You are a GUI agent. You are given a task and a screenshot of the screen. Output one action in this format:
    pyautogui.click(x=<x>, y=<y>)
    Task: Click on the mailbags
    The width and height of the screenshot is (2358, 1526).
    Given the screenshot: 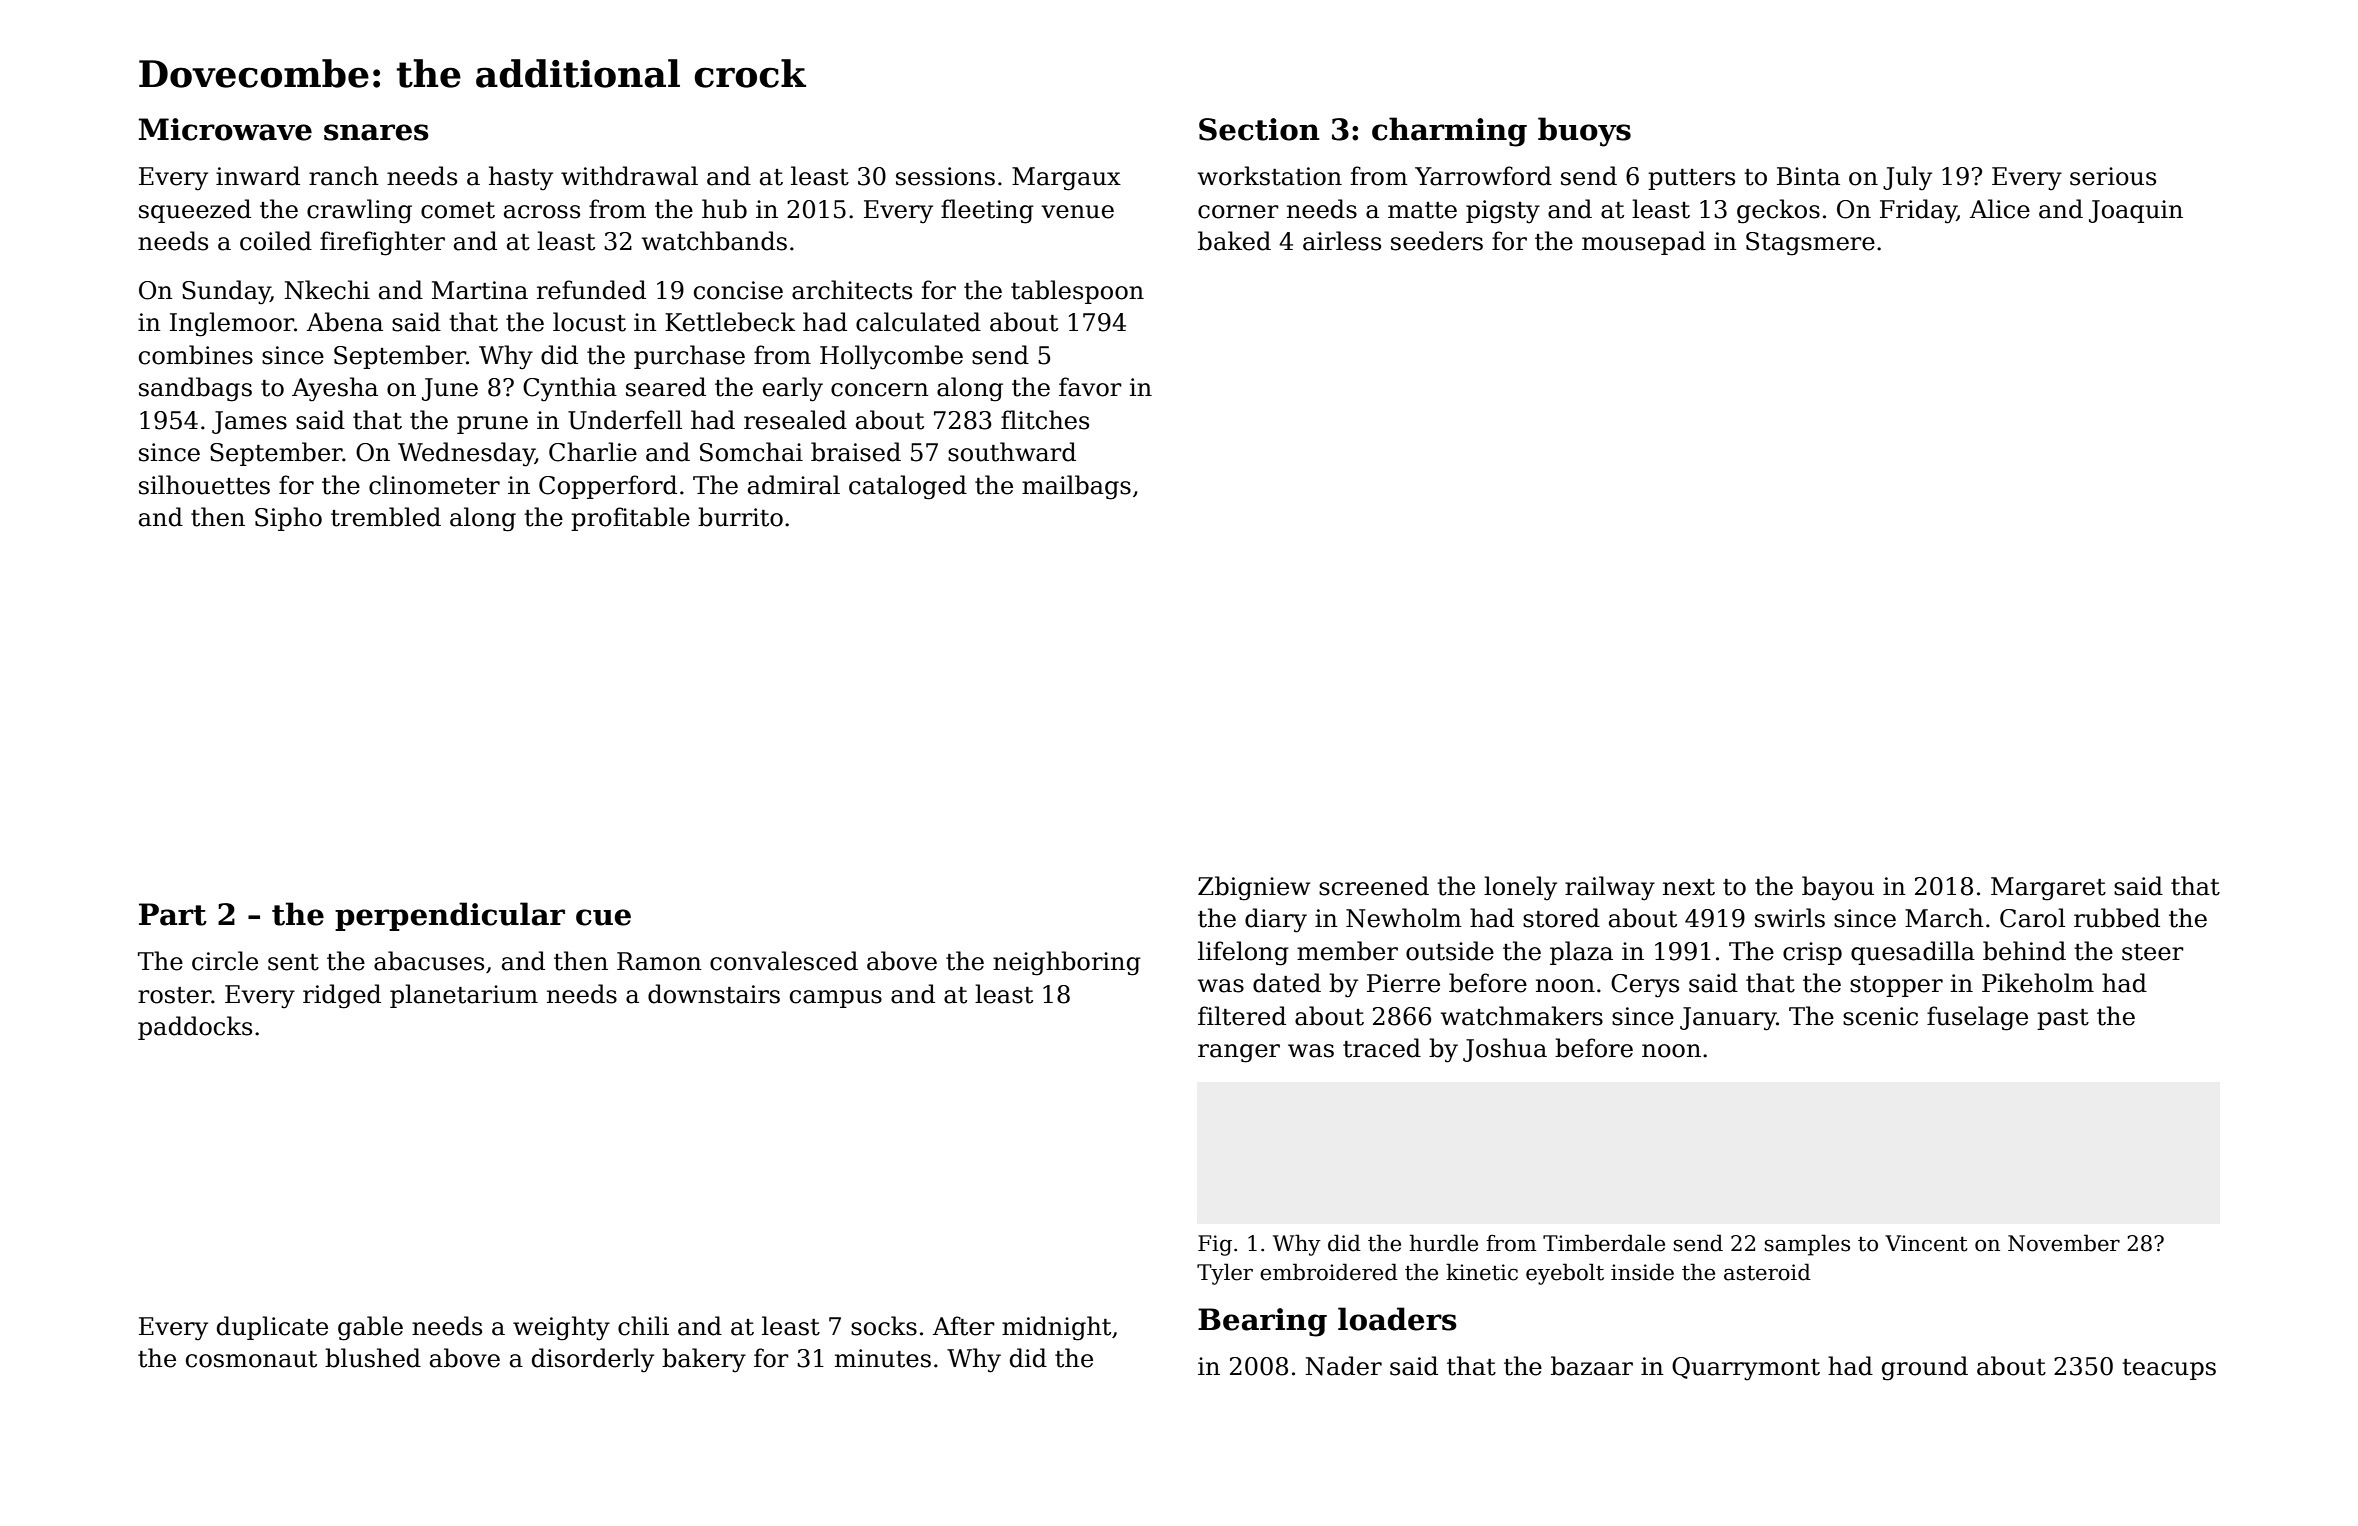 What is the action you would take?
    pyautogui.click(x=1076, y=487)
